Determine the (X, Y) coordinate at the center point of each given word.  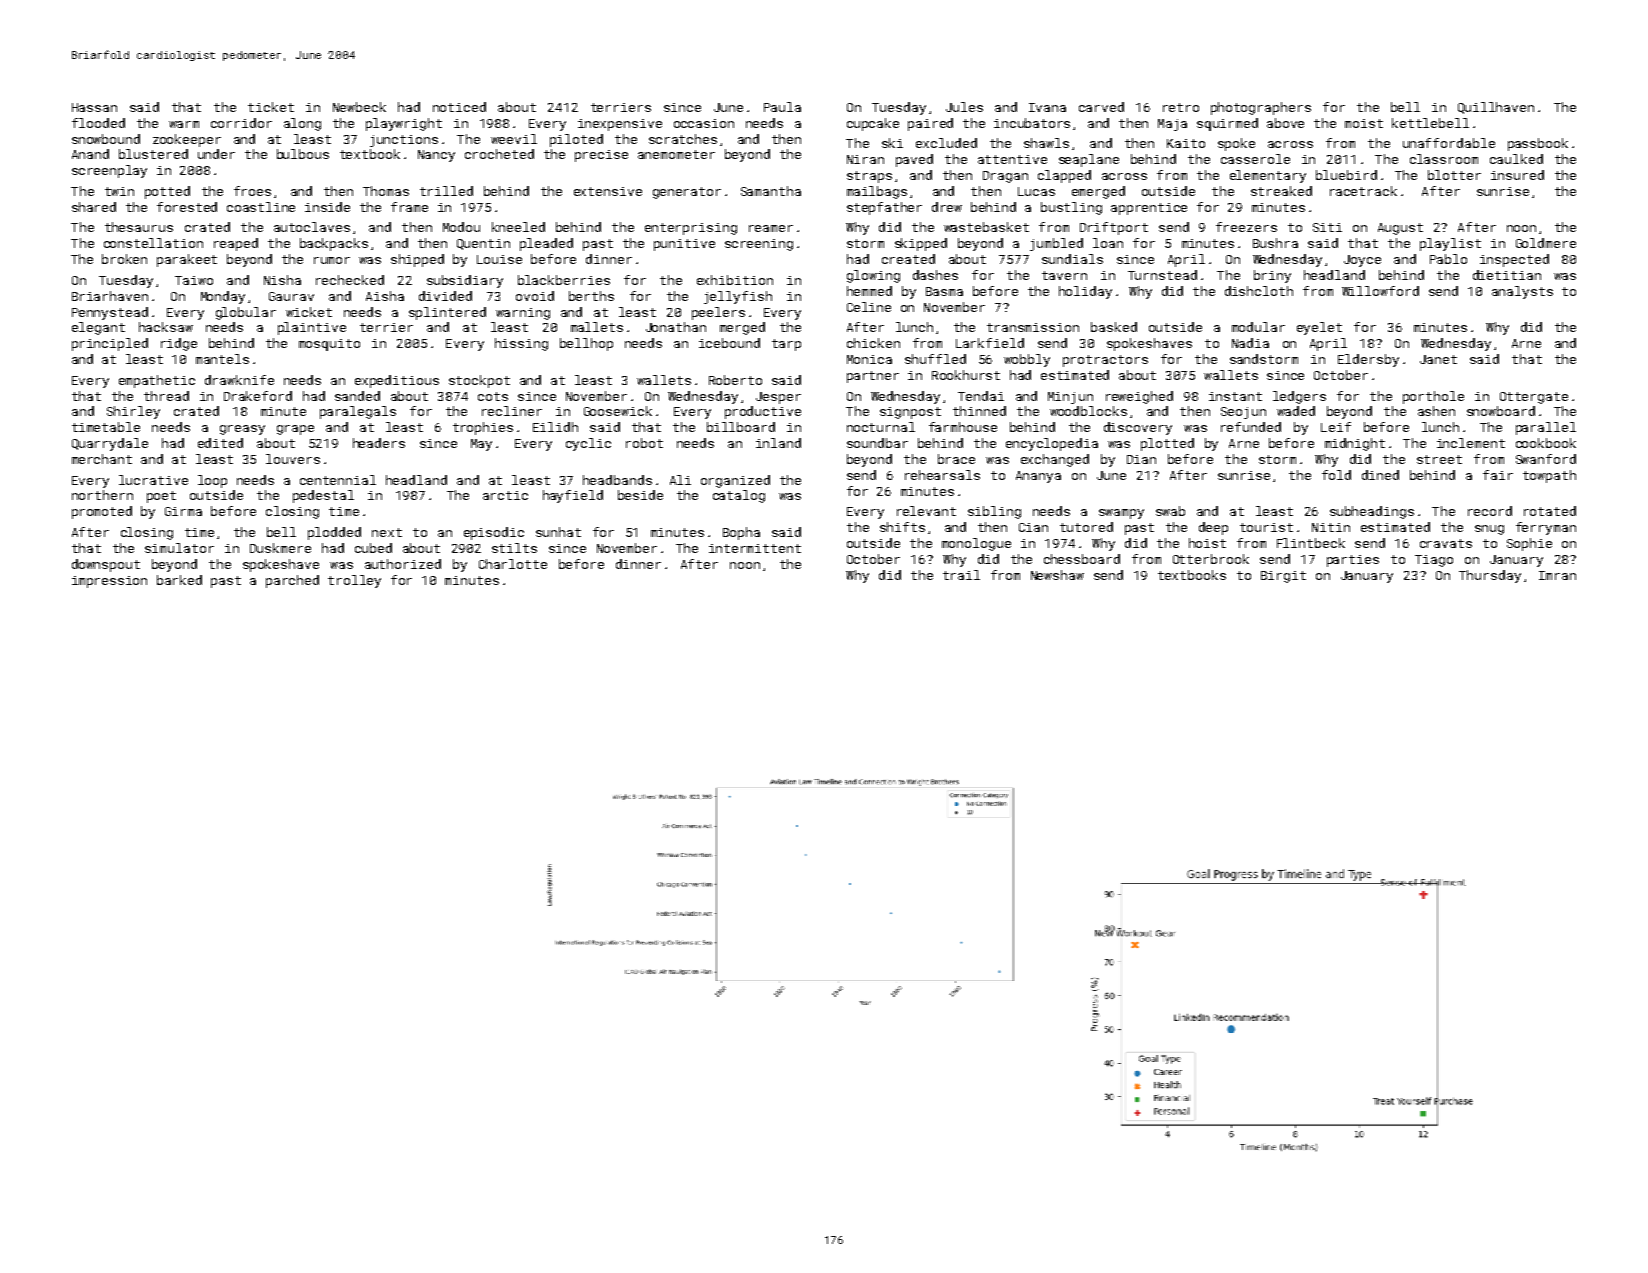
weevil (514, 139)
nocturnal (881, 427)
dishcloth (1259, 291)
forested (187, 207)
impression (109, 582)
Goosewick (618, 411)
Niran (865, 159)
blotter (1454, 175)
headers (379, 443)
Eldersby (1368, 360)
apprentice (1149, 209)
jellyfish (738, 297)
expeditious (397, 381)
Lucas (1036, 191)
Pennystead (110, 313)
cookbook (1546, 443)
